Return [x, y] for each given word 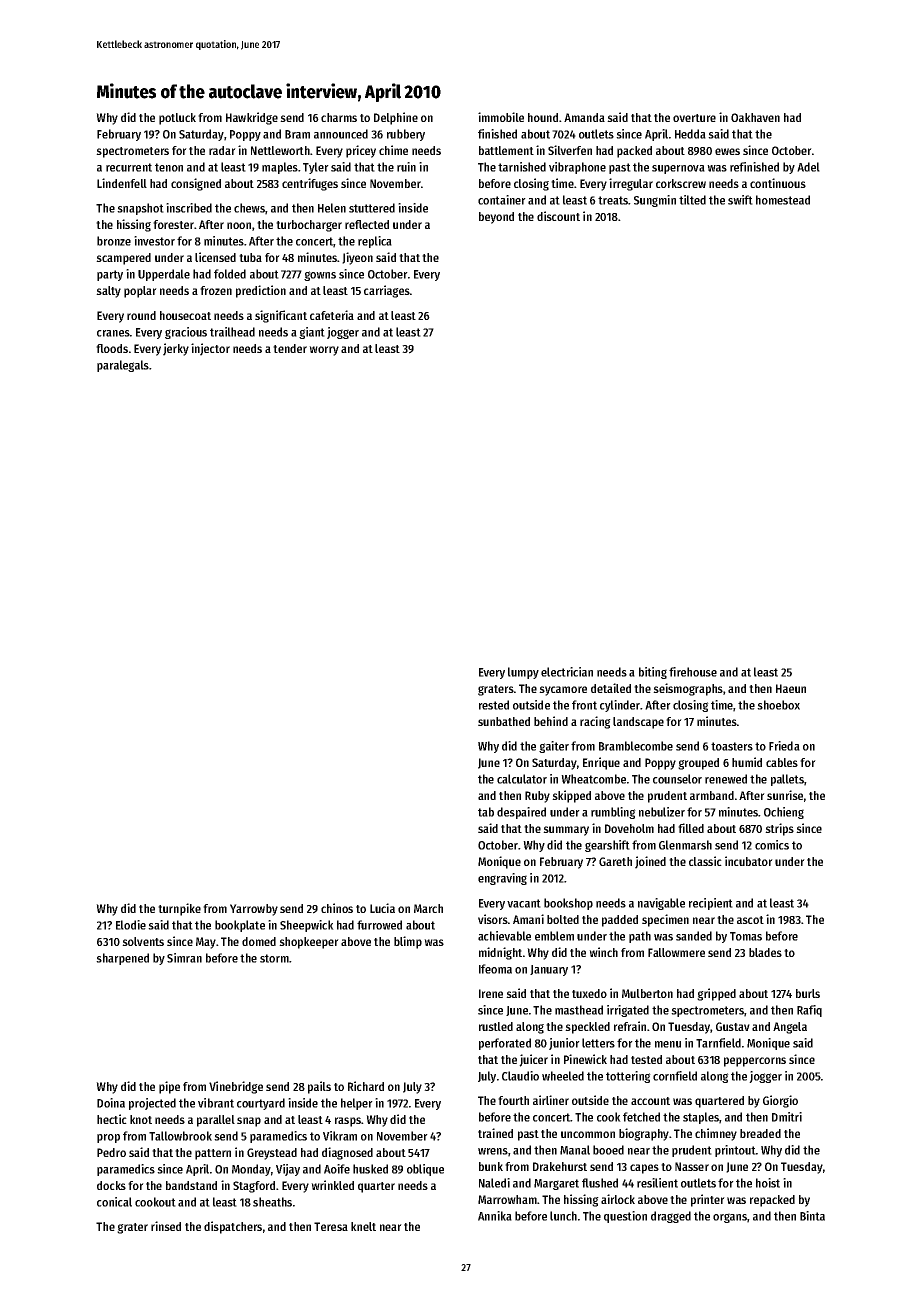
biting [653, 673]
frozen [216, 290]
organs [730, 1218]
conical [114, 1202]
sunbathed [504, 721]
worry [324, 351]
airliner [551, 1100]
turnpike [179, 909]
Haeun [791, 688]
